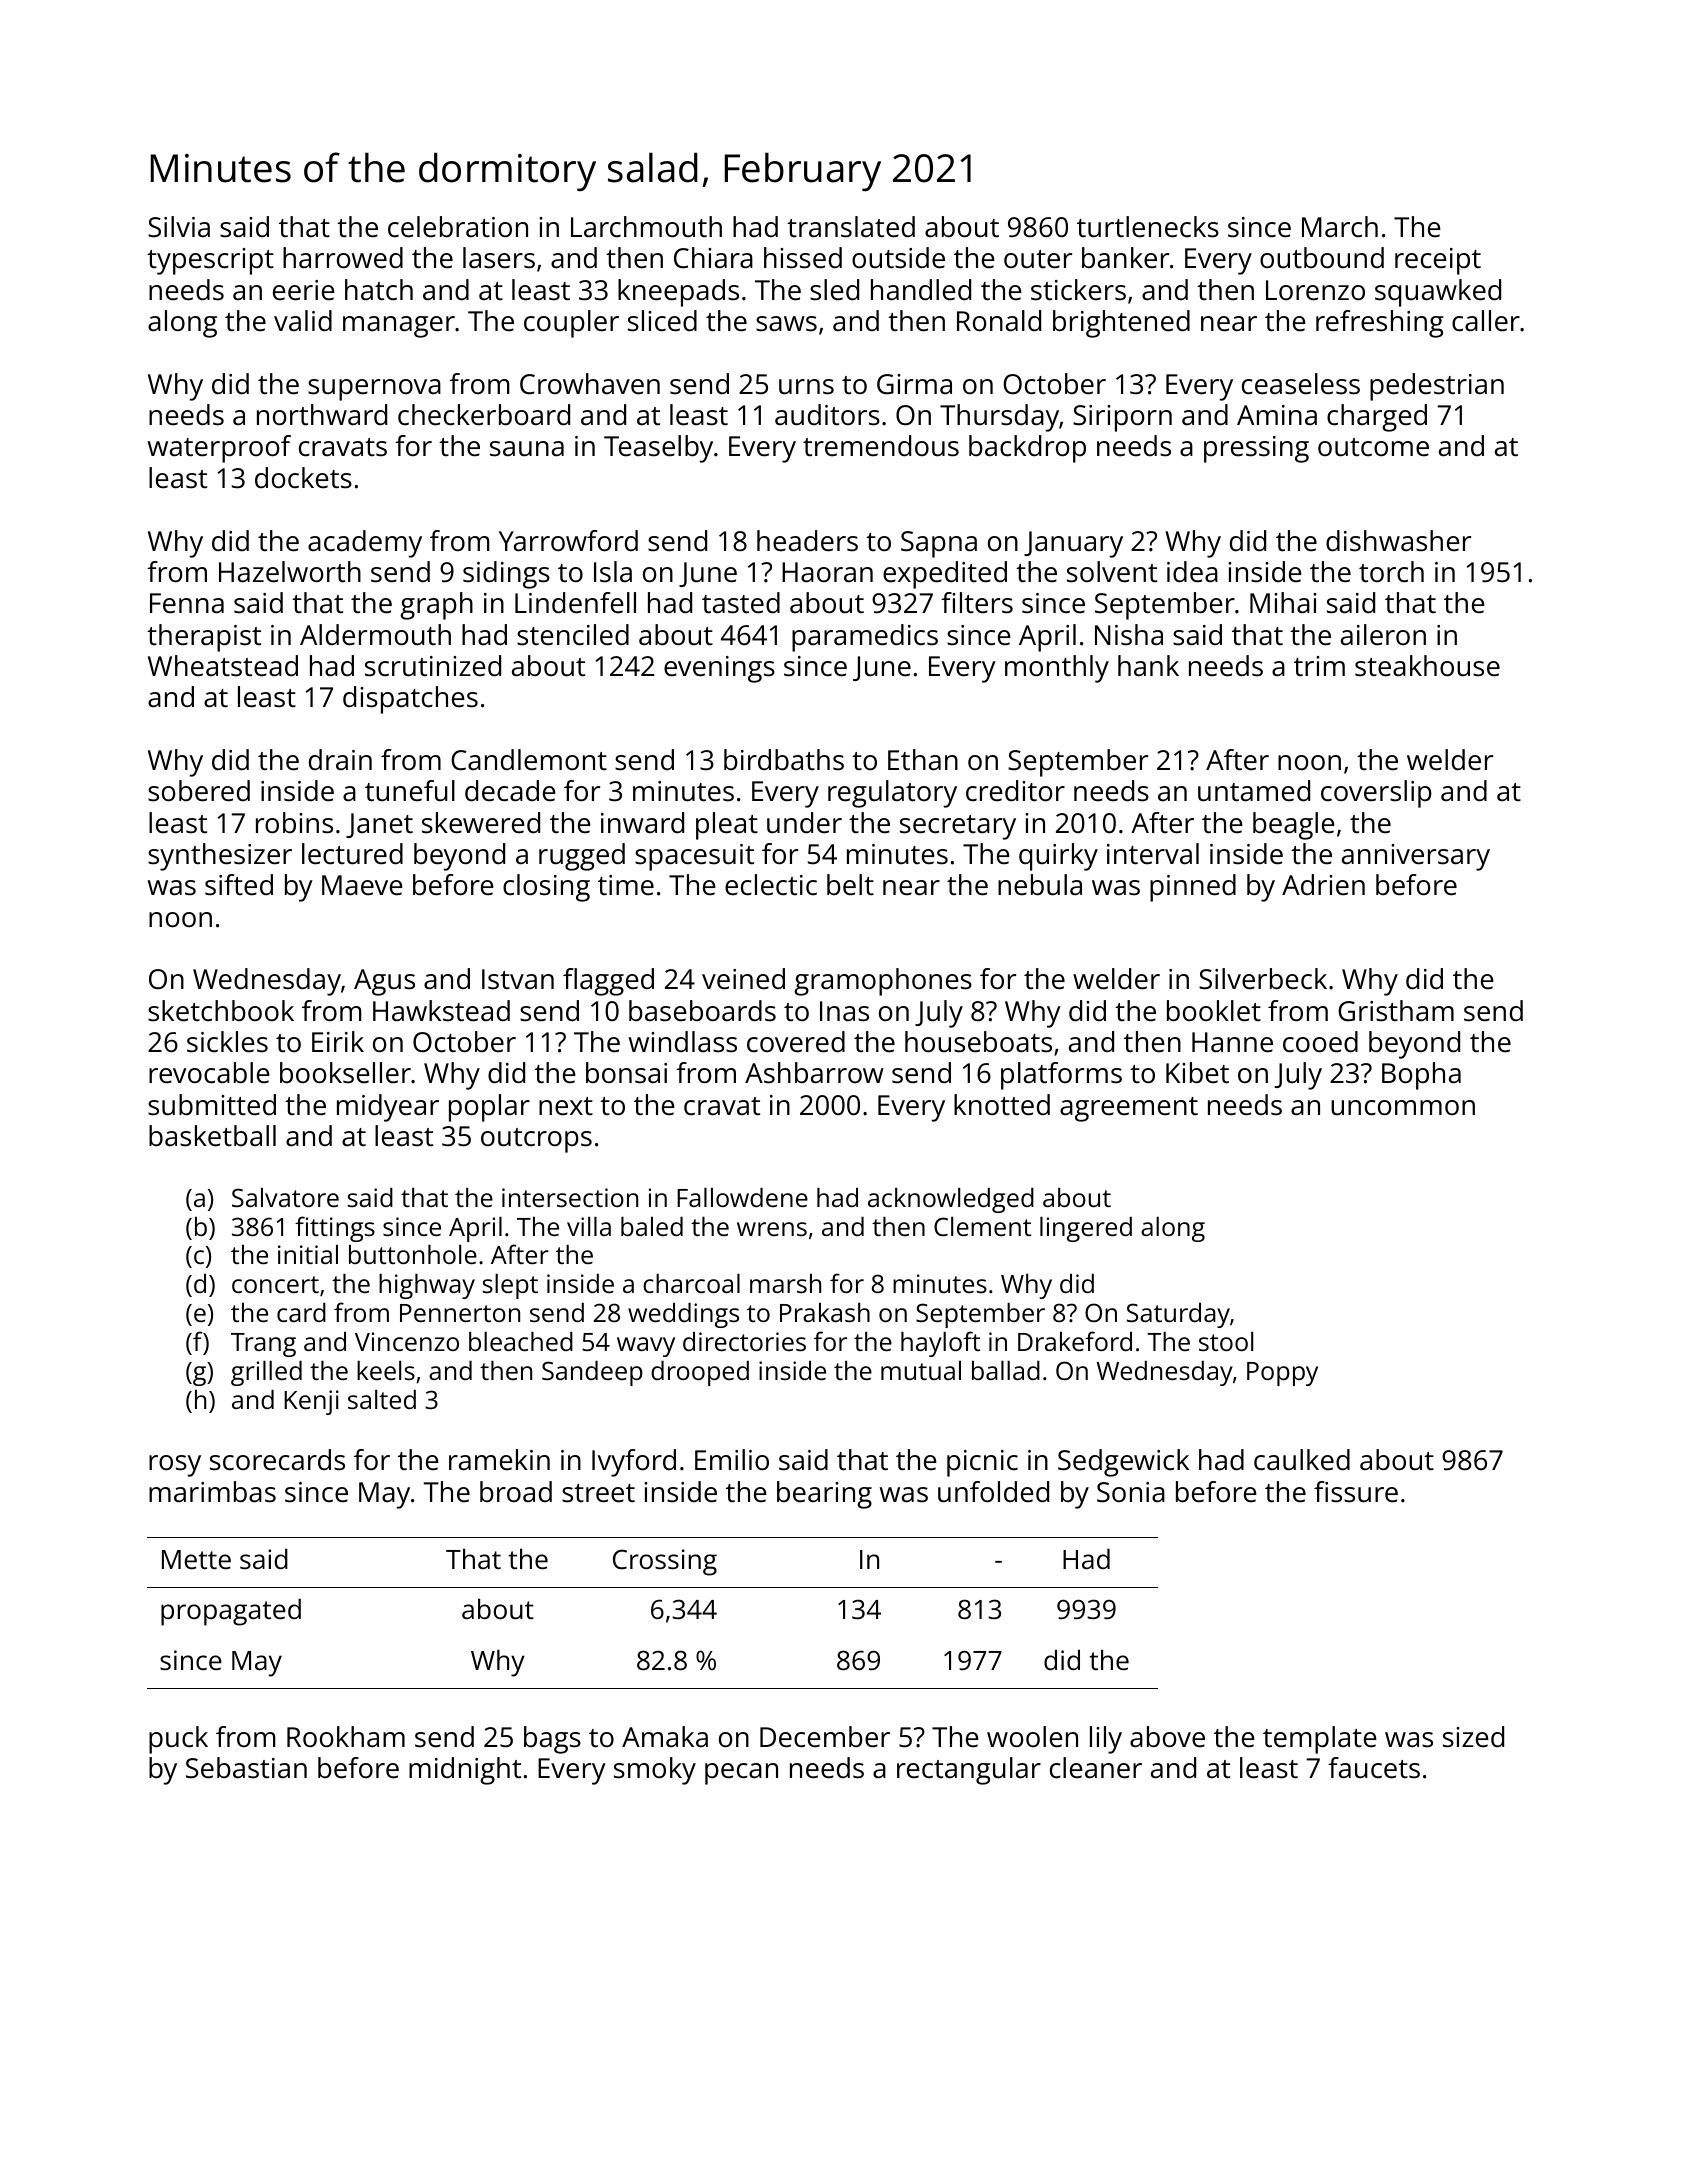  What do you see at coordinates (573, 635) in the screenshot?
I see `stenciled` at bounding box center [573, 635].
